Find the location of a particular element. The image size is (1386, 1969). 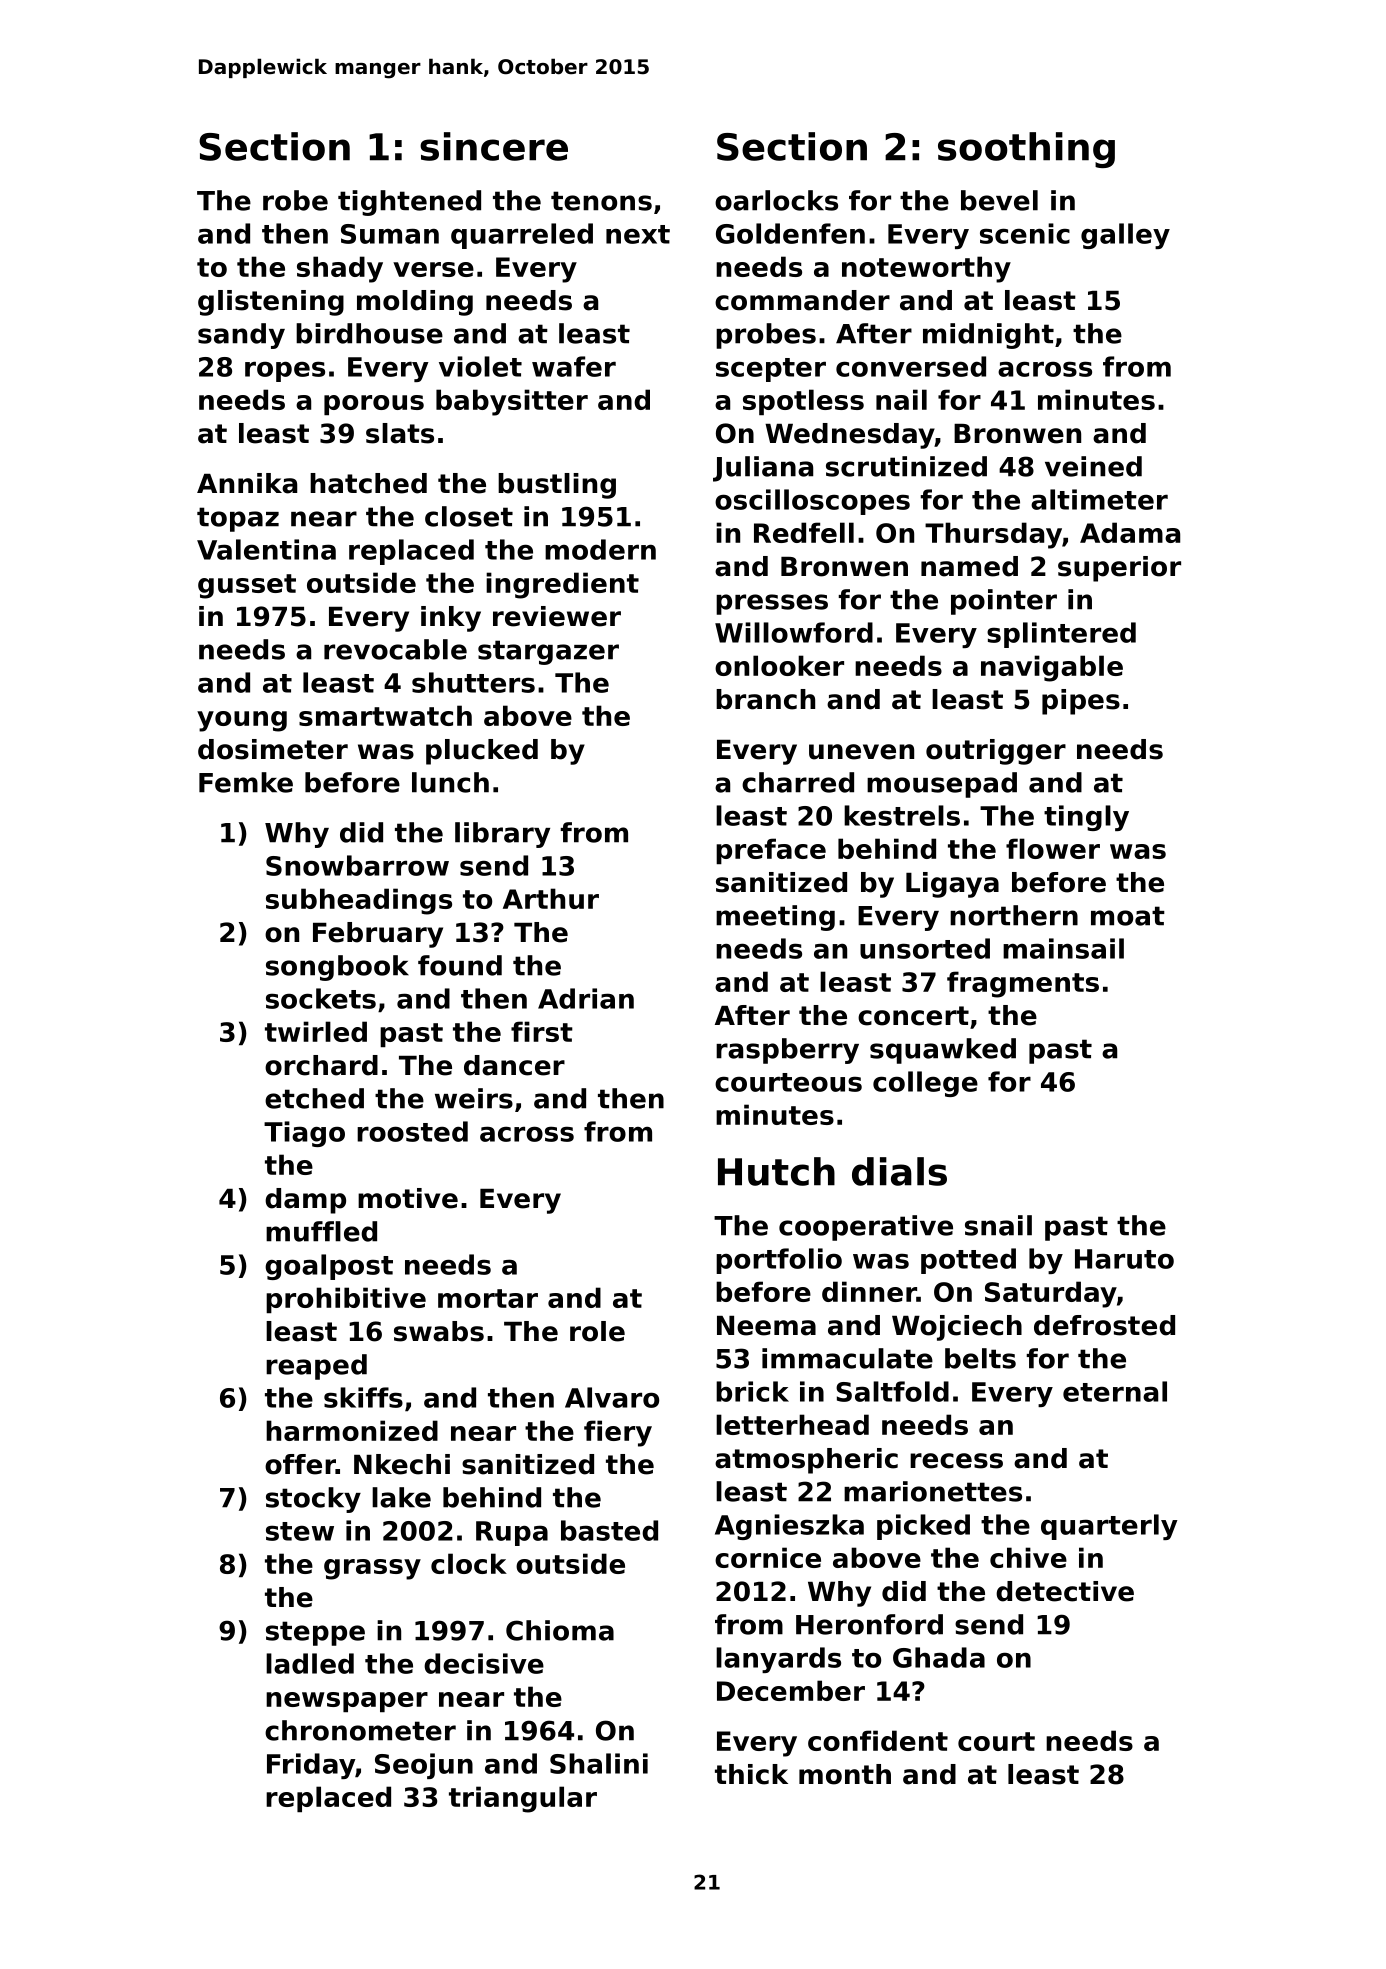

oarlocks is located at coordinates (776, 200).
